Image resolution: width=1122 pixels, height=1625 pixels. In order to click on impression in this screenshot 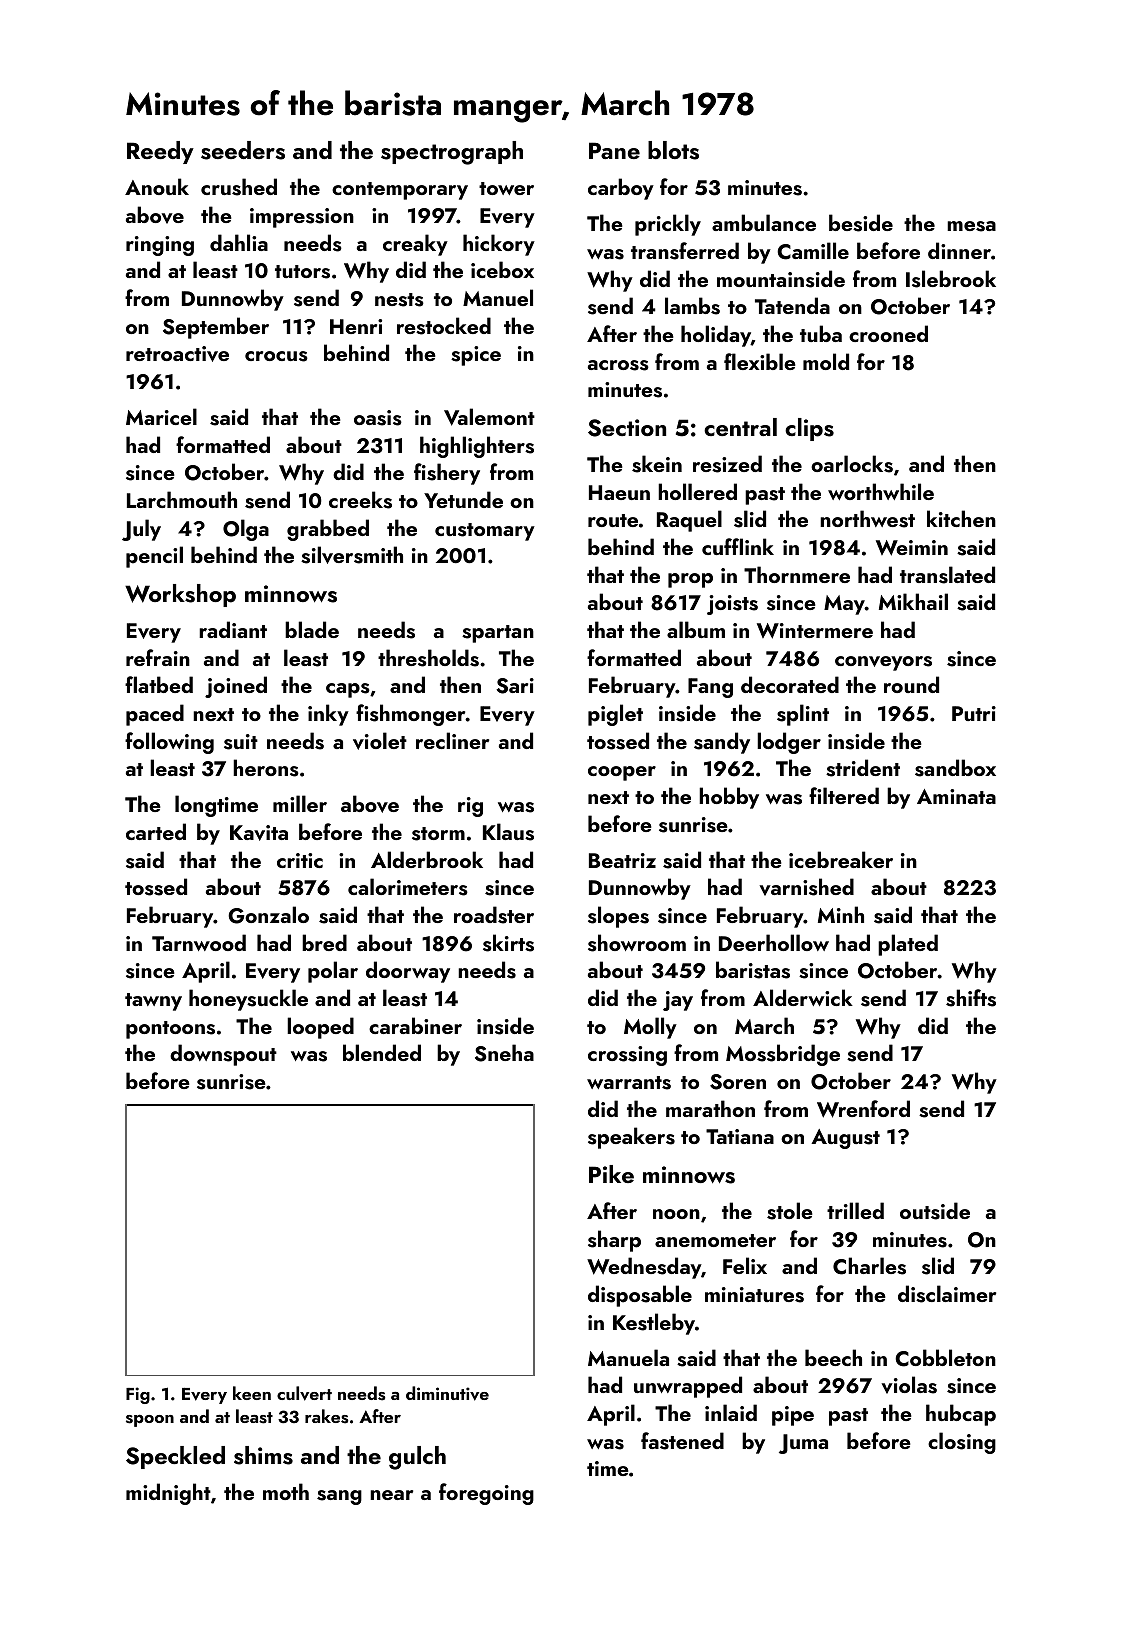, I will do `click(302, 218)`.
